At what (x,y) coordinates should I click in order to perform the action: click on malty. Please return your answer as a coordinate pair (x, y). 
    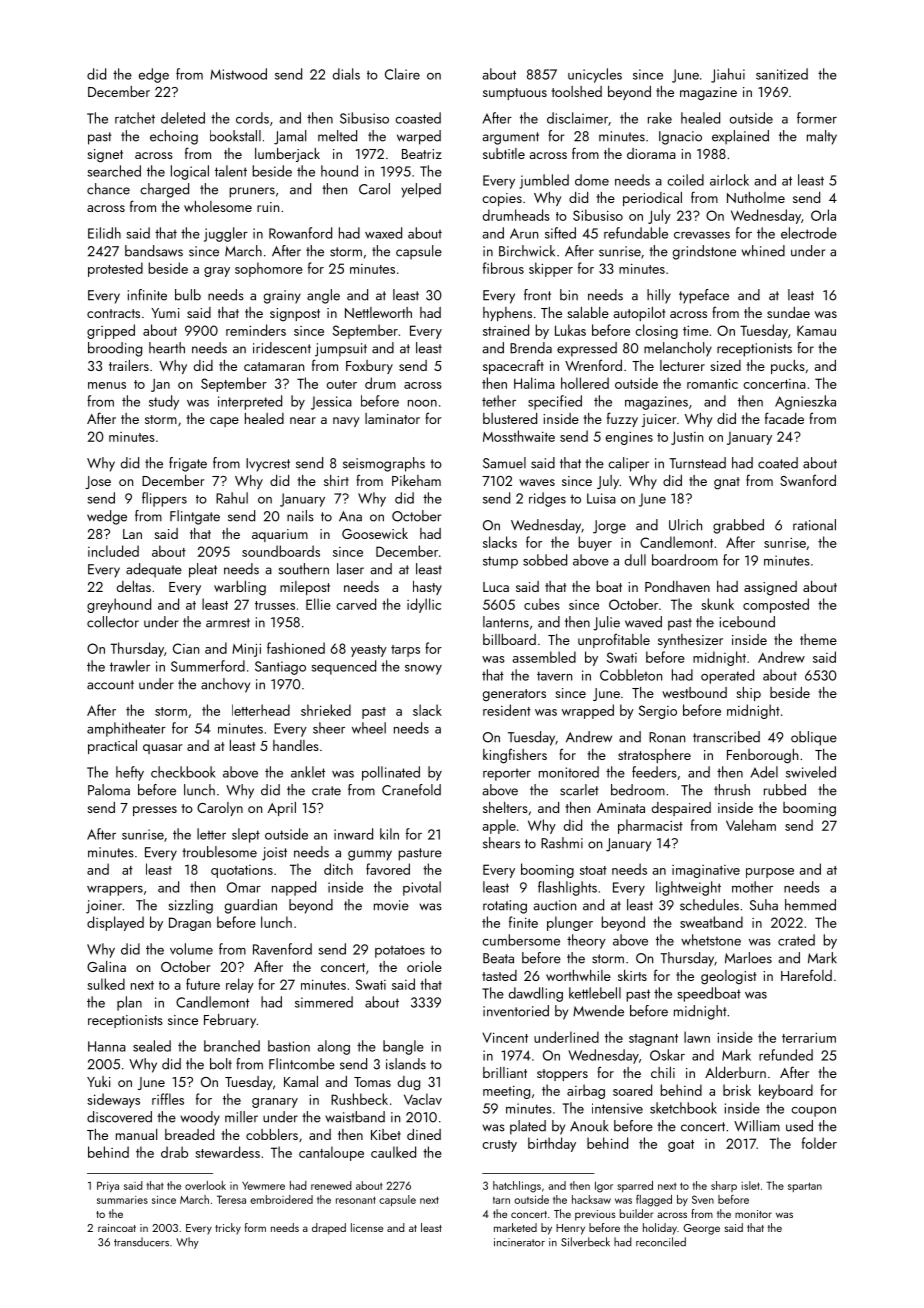
    Looking at the image, I should click on (822, 137).
